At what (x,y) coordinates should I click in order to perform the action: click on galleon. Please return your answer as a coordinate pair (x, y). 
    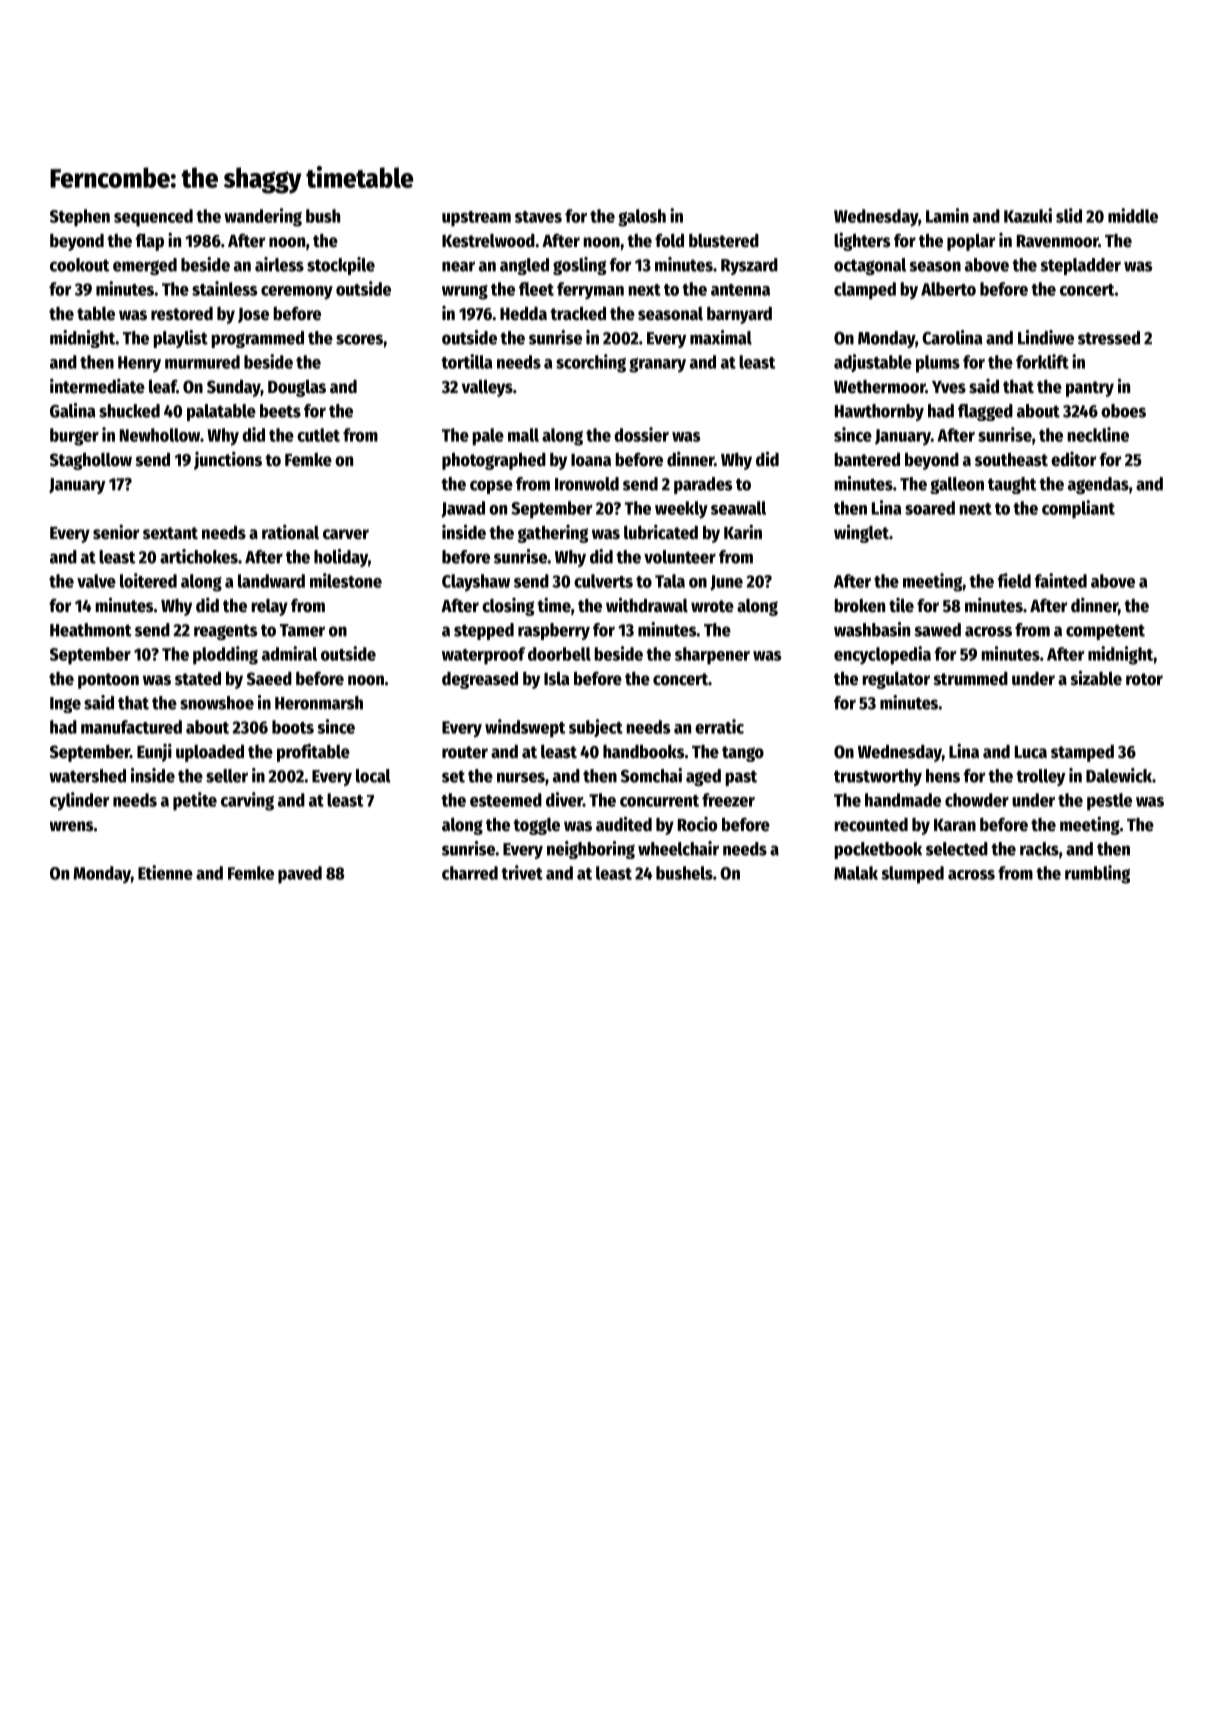
    Looking at the image, I should click on (957, 485).
